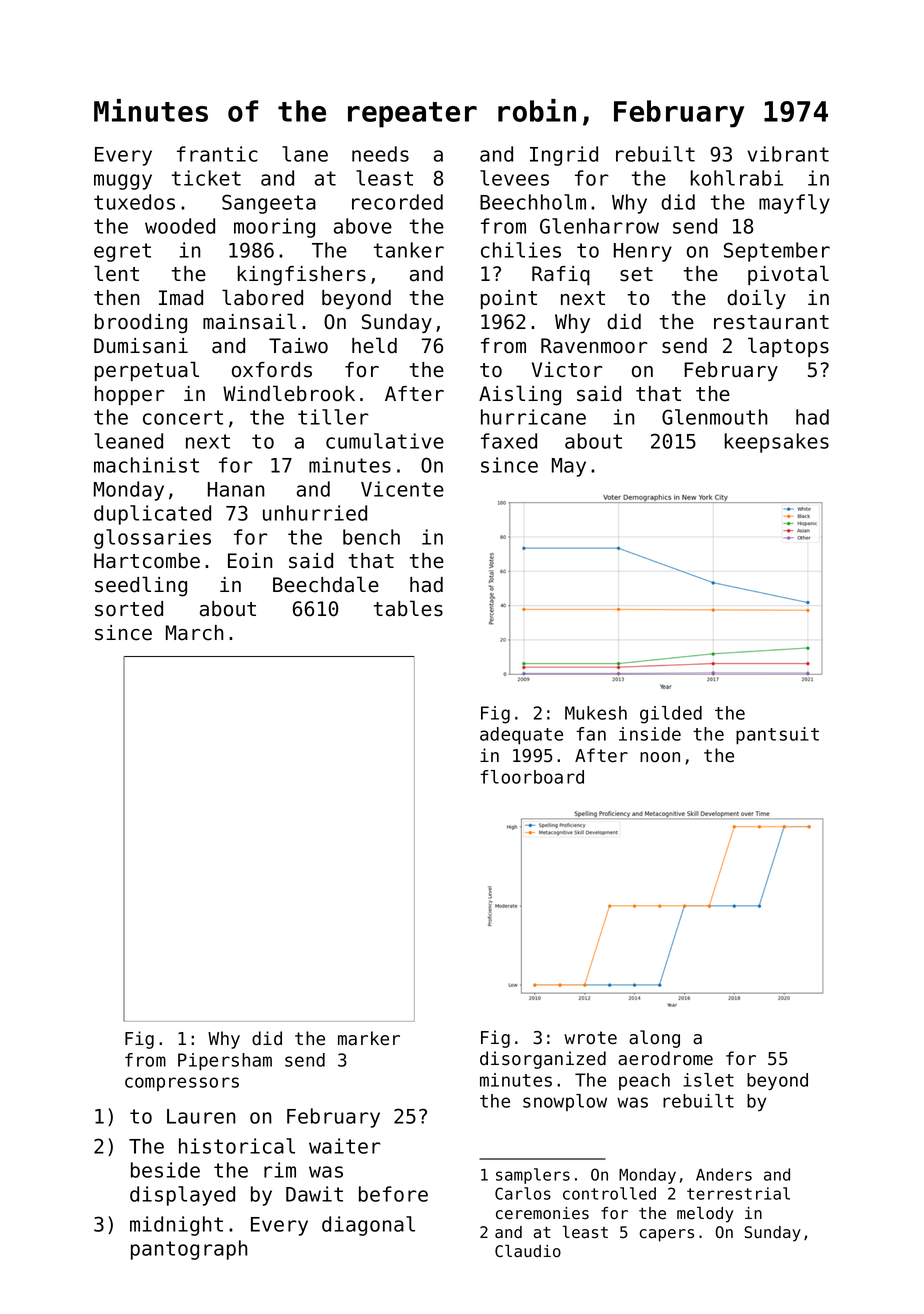  I want to click on gilded, so click(671, 715).
